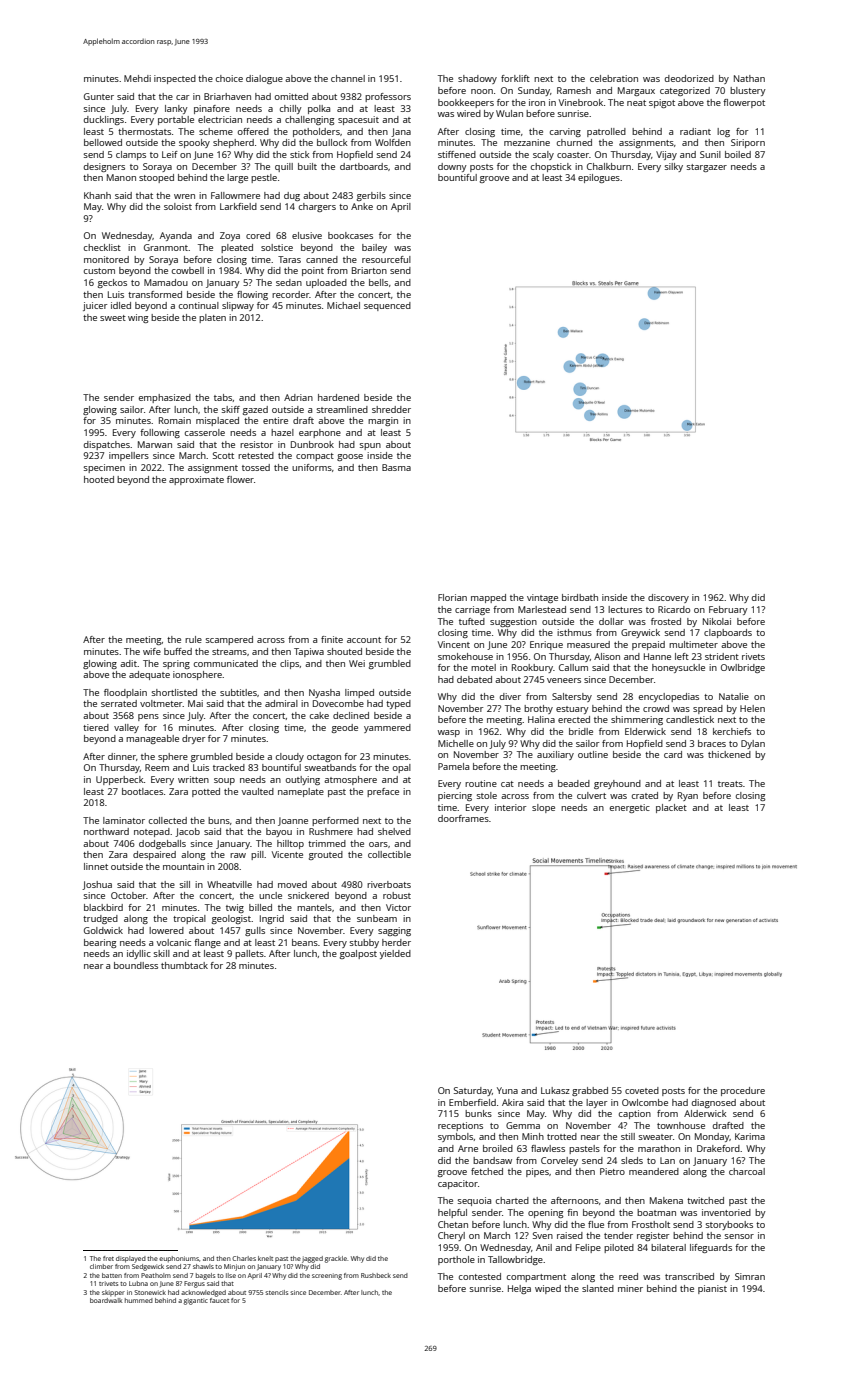 The height and width of the screenshot is (1400, 849). I want to click on Charles, so click(244, 1258).
